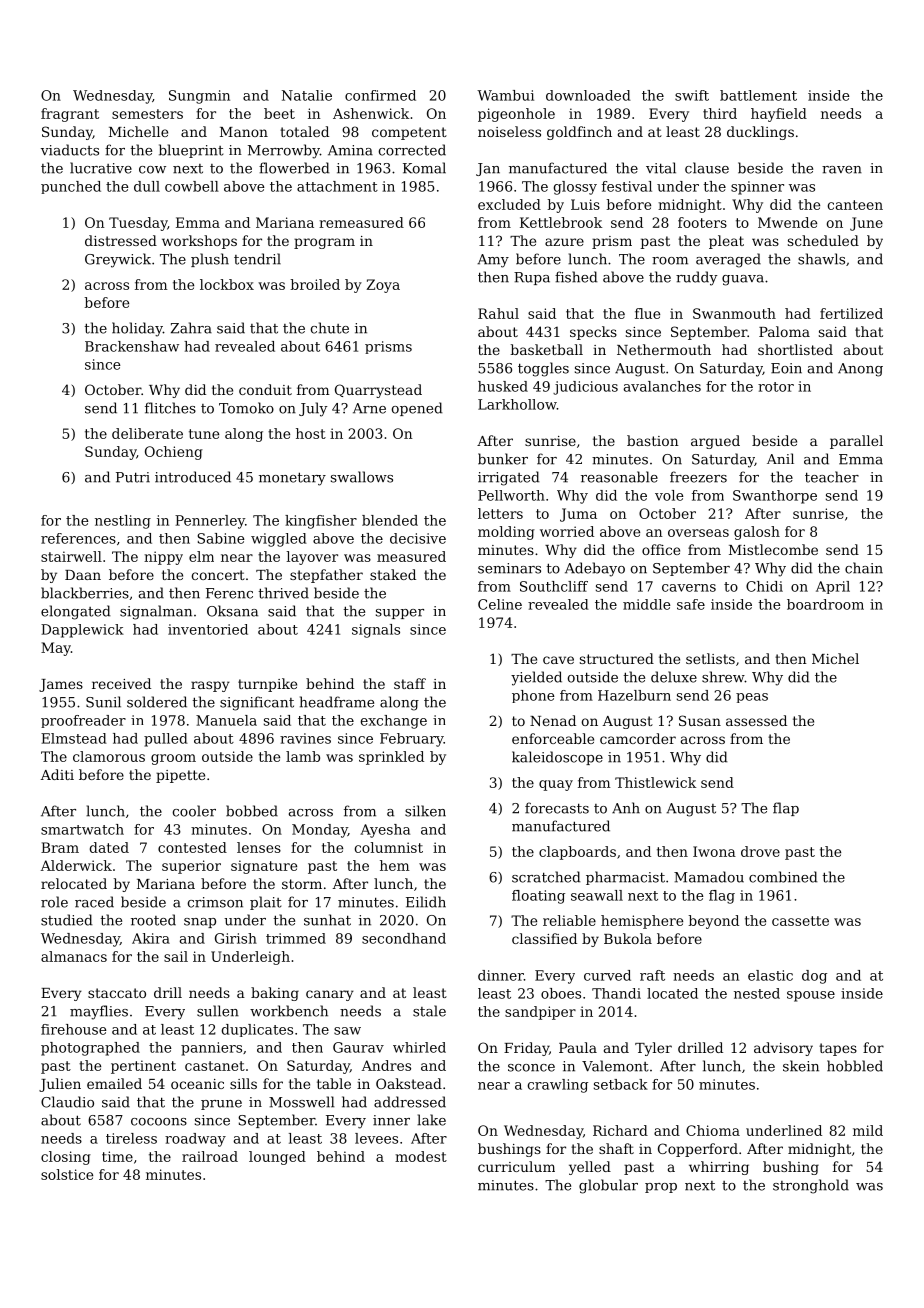  Describe the element at coordinates (617, 658) in the screenshot. I see `structured` at that location.
